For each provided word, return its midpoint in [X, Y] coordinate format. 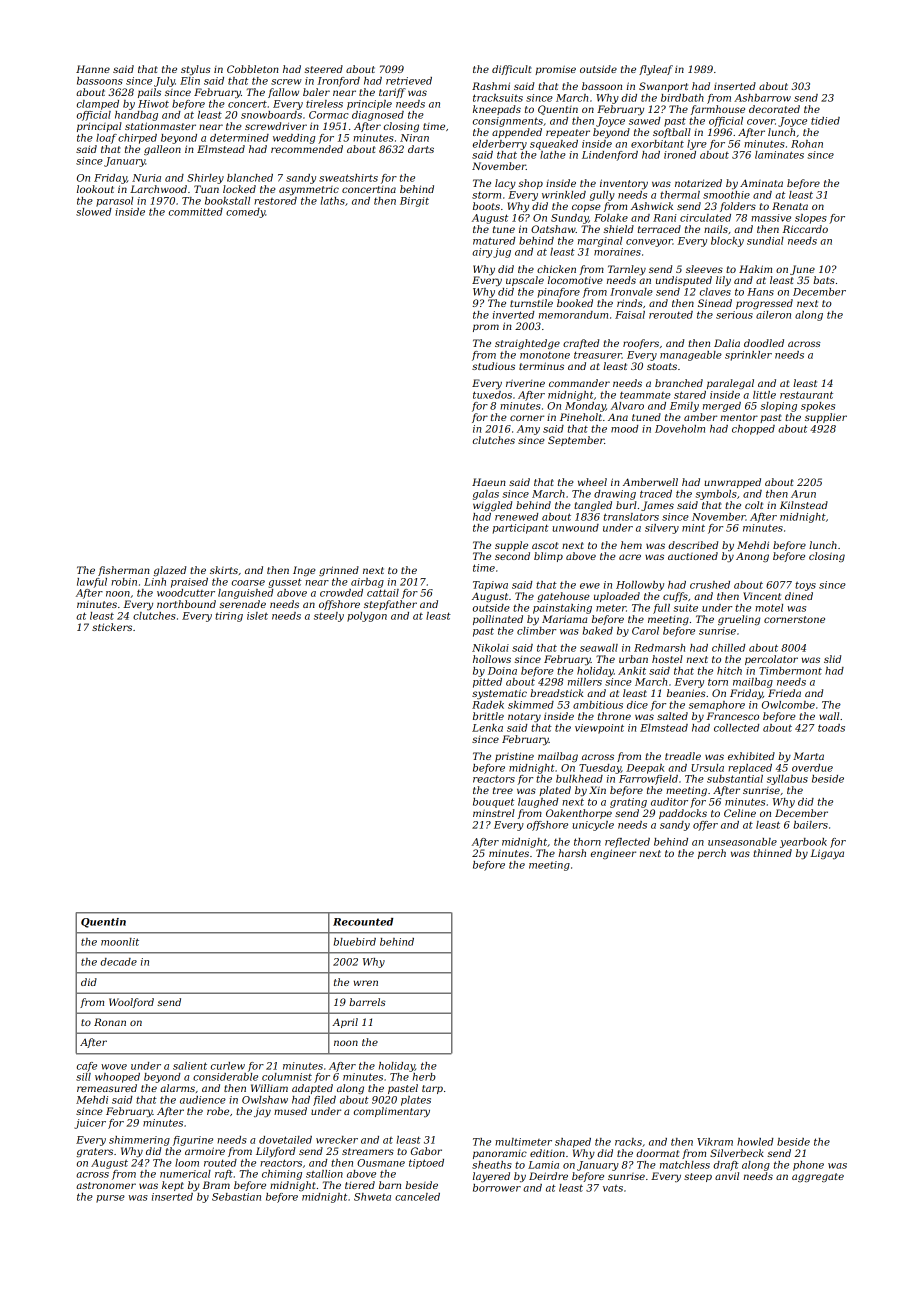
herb [424, 1077]
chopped [753, 430]
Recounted [363, 922]
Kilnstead [804, 505]
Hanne [93, 69]
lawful [92, 583]
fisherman [123, 571]
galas [486, 495]
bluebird [355, 942]
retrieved [409, 81]
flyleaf [656, 70]
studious [493, 366]
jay [262, 1112]
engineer [613, 854]
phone [808, 1166]
